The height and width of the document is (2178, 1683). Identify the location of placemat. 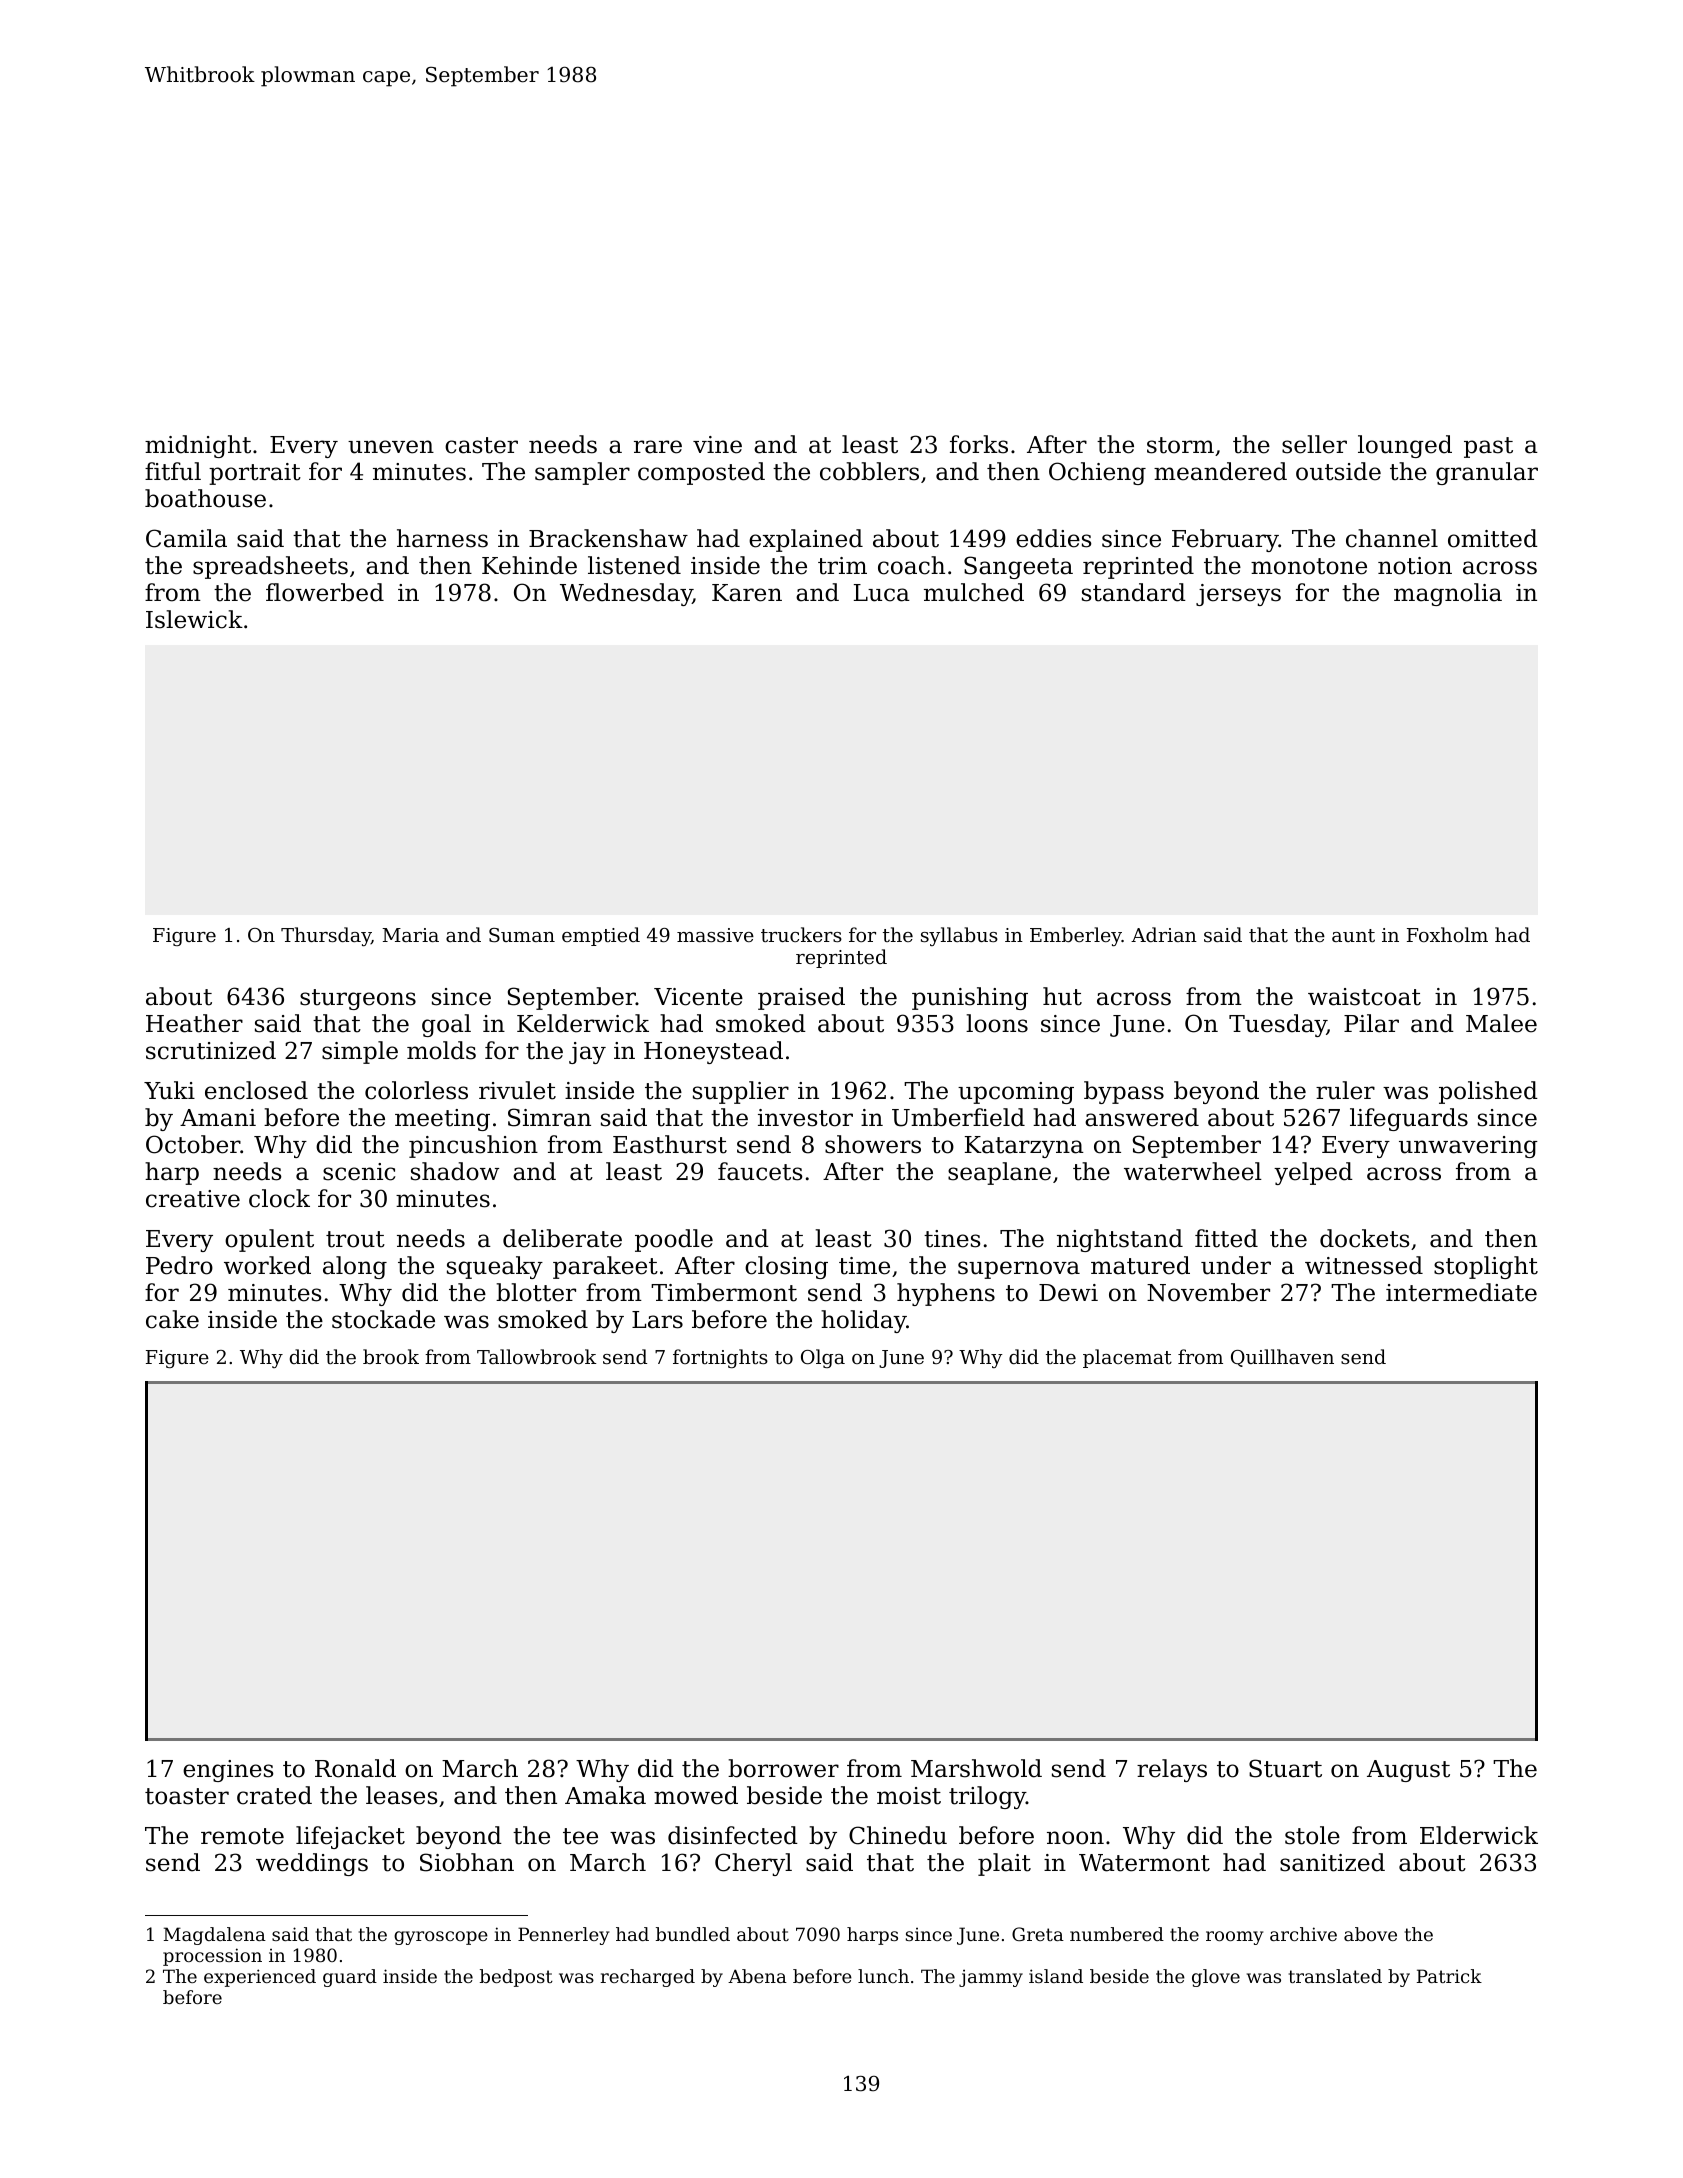
(1127, 1358).
